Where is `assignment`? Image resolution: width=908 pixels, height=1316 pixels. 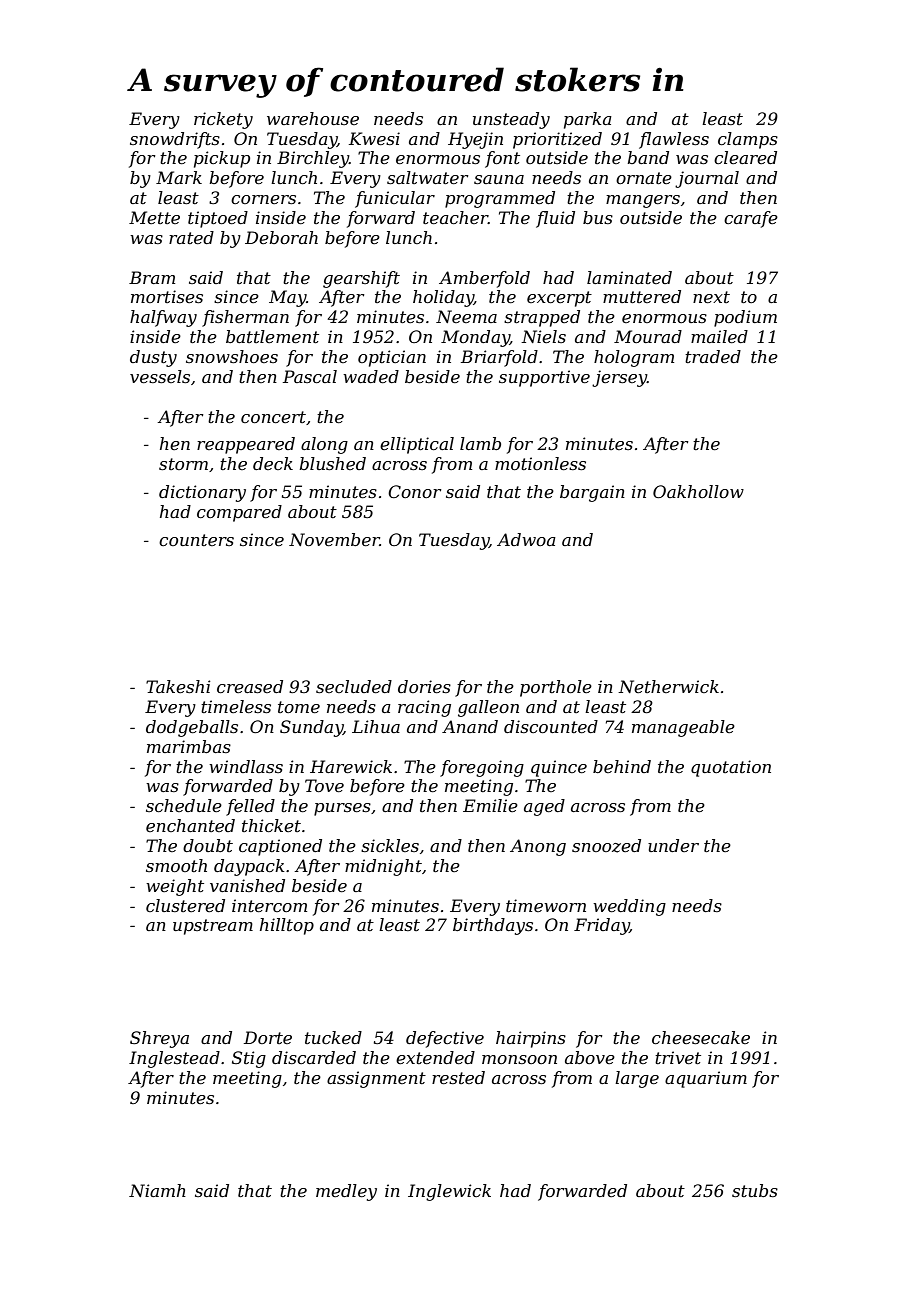
assignment is located at coordinates (376, 1079).
